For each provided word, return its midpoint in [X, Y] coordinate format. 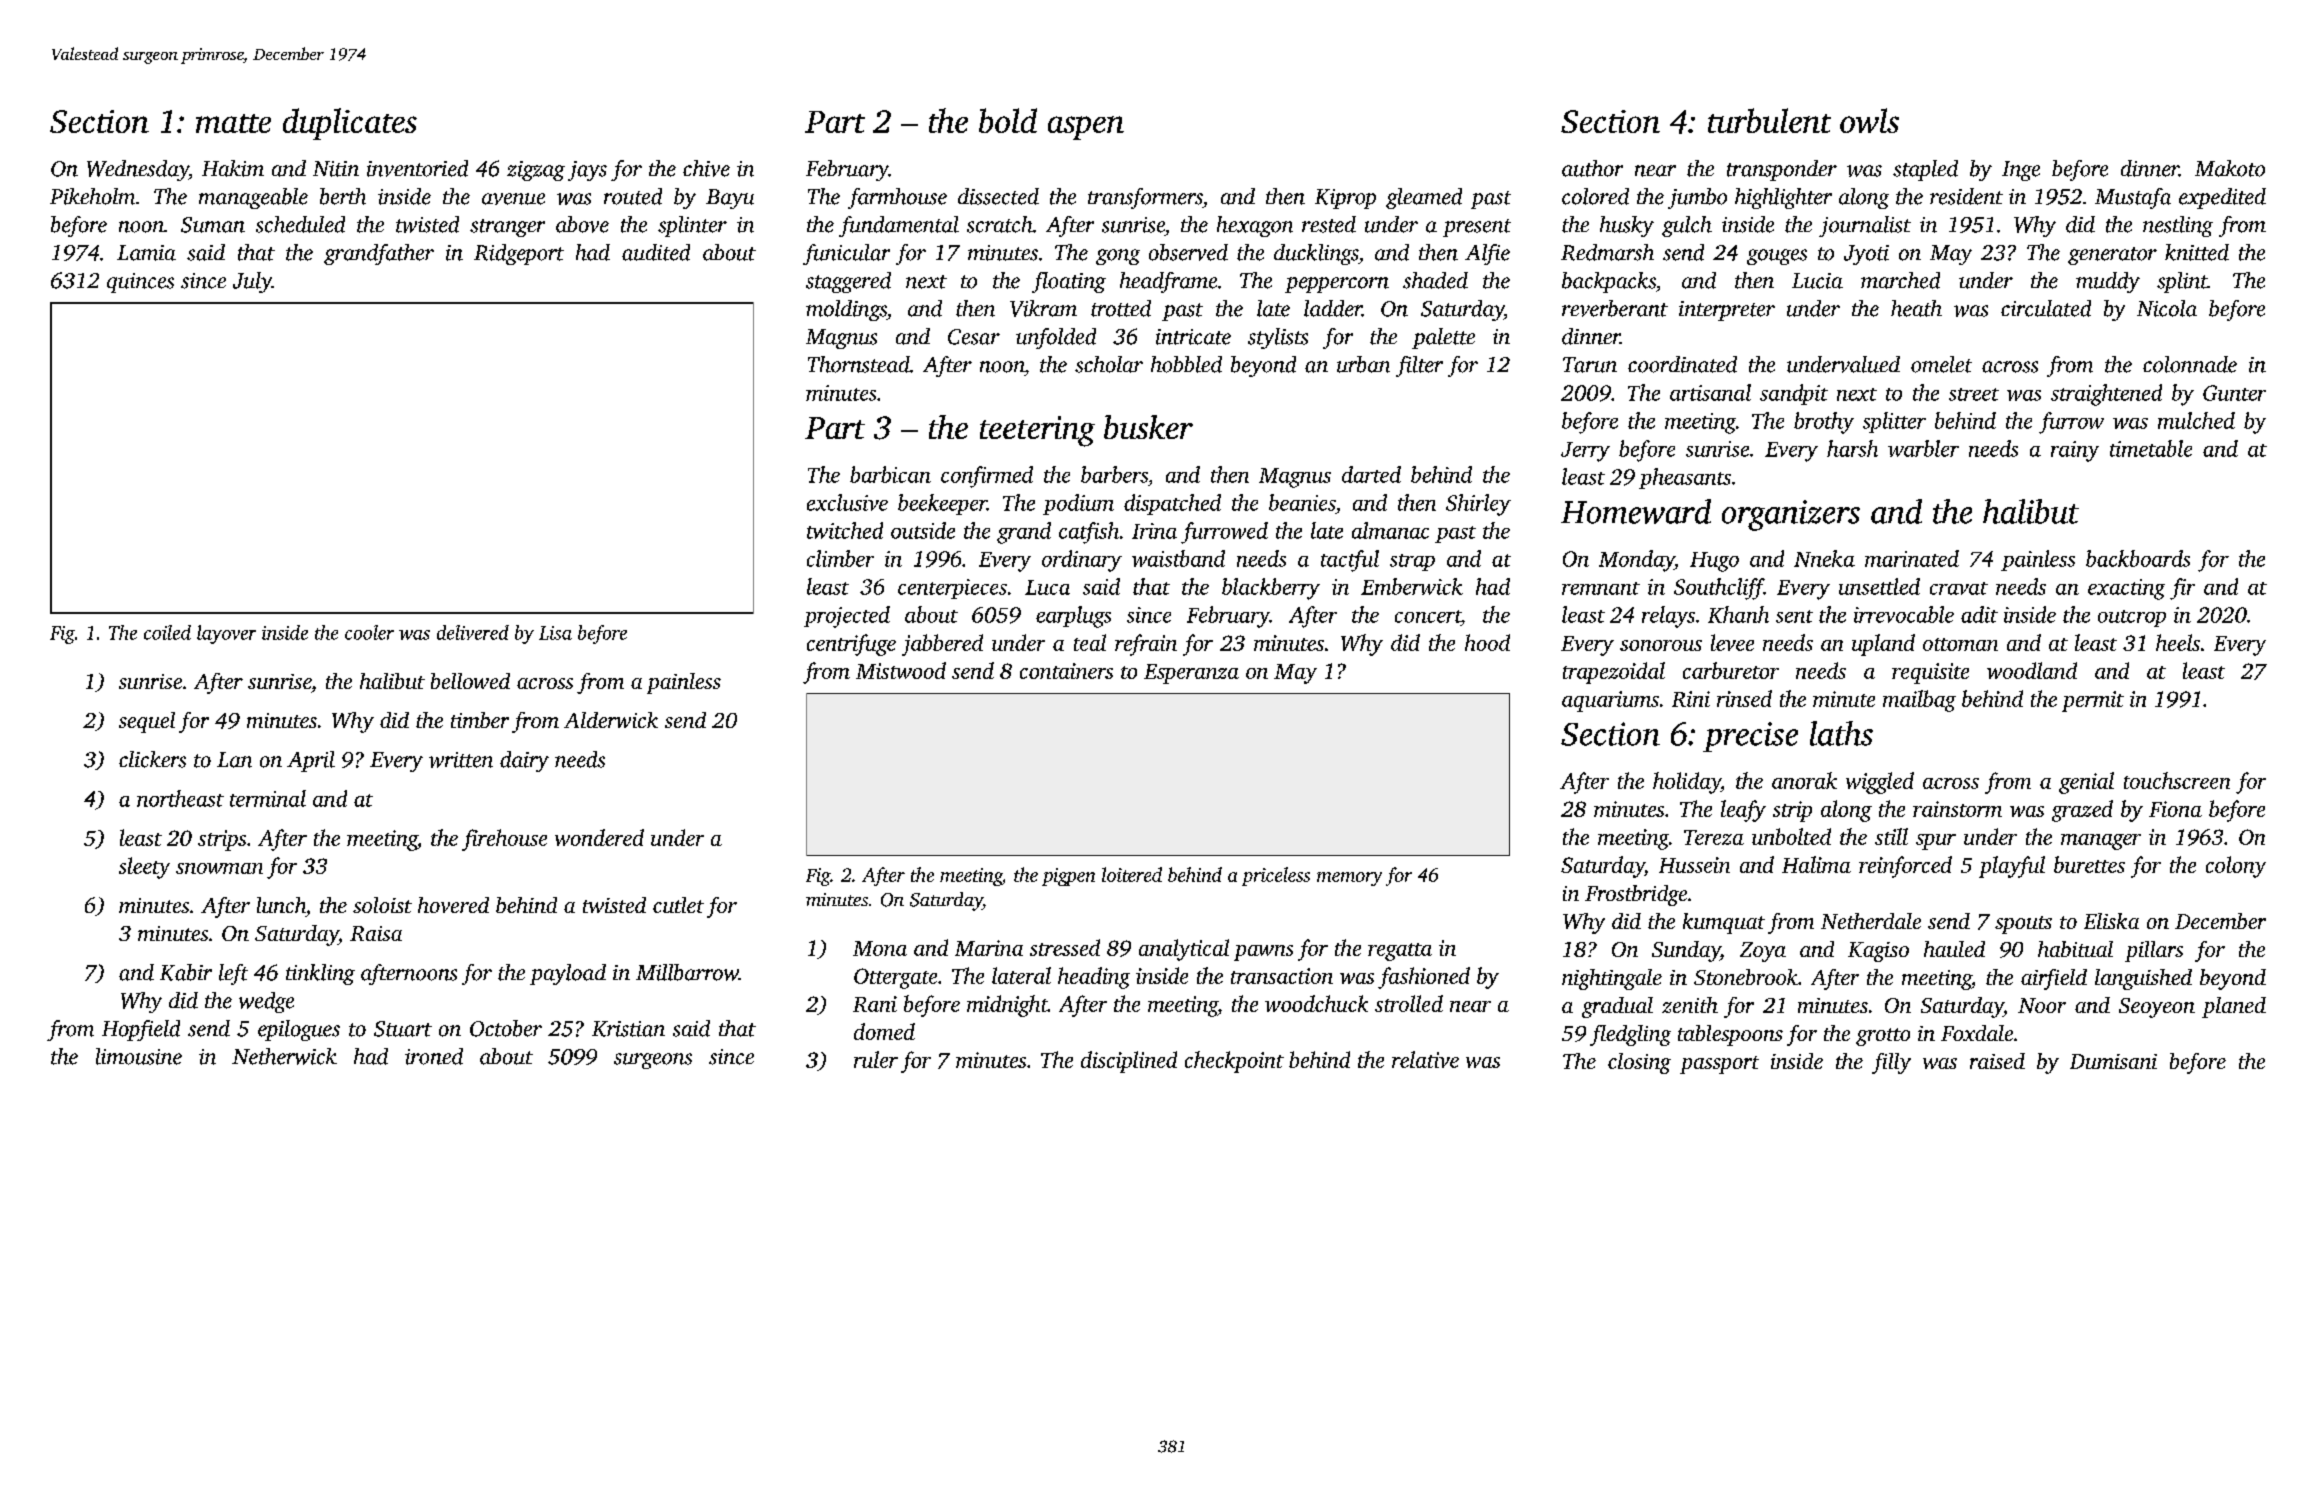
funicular [846, 254]
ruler [876, 1059]
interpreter [1727, 311]
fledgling [1630, 1035]
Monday [1637, 561]
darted [1371, 474]
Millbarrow [687, 972]
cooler [369, 632]
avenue [513, 199]
